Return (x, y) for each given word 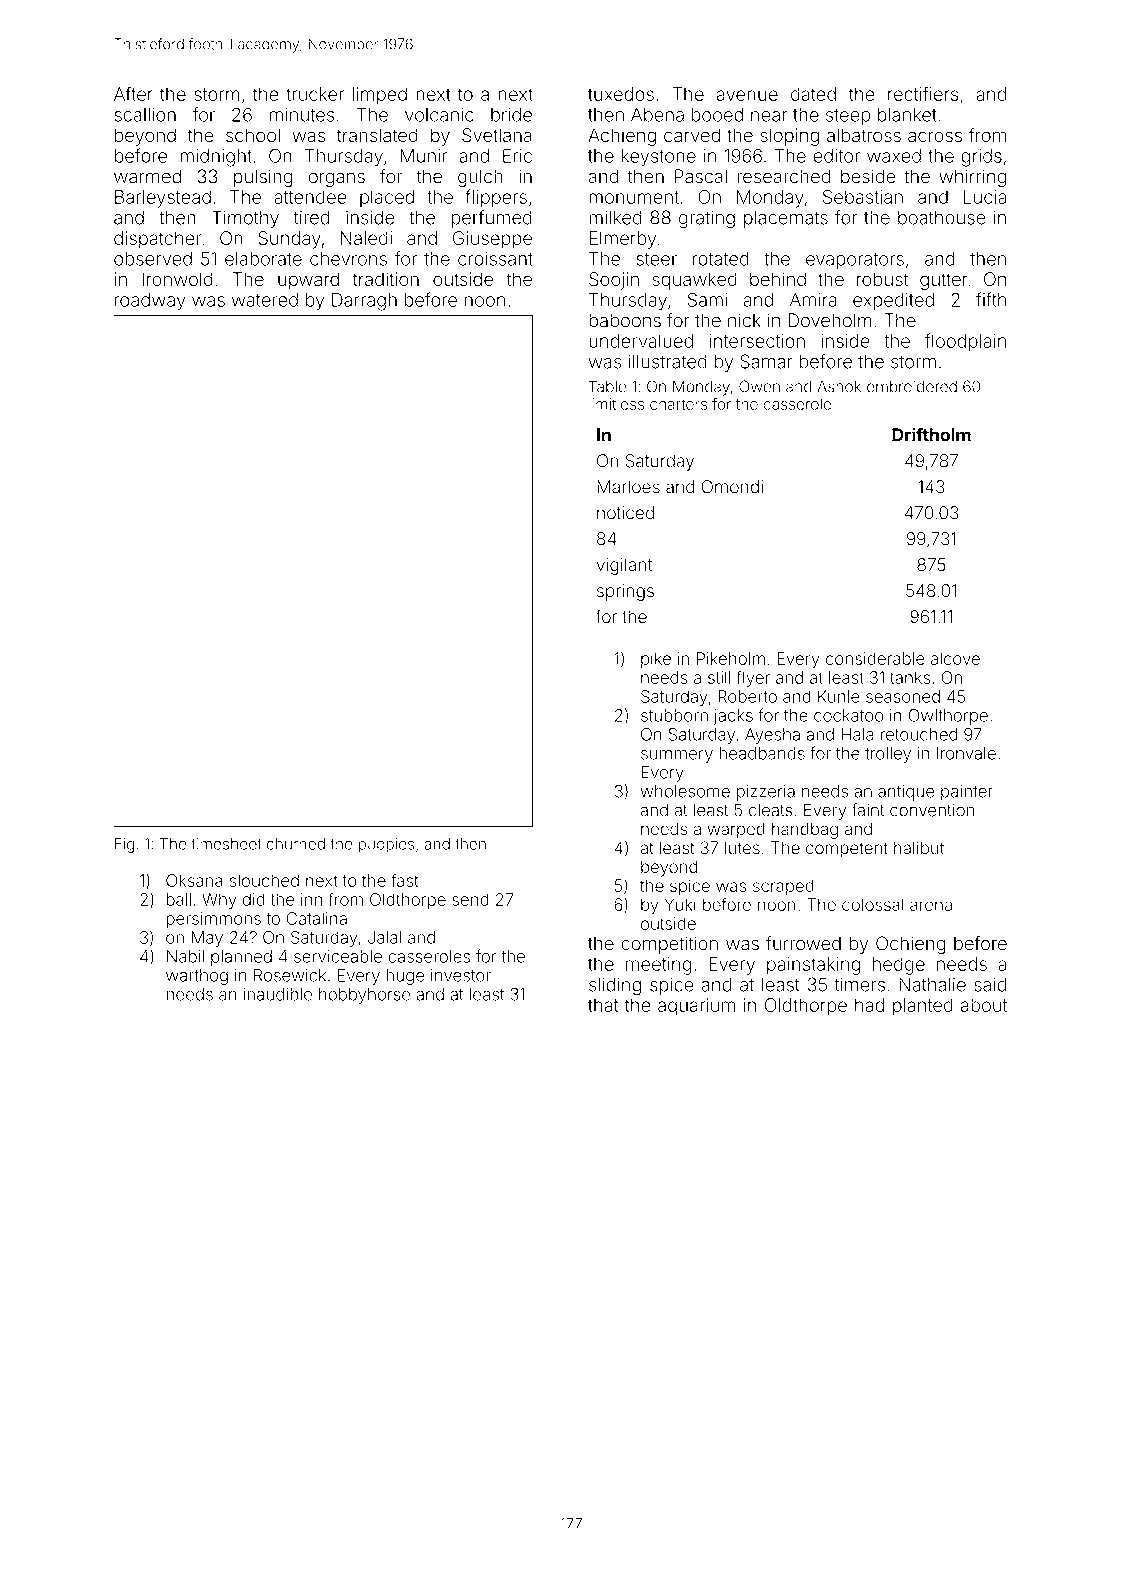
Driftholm (931, 434)
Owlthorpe (948, 717)
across (935, 137)
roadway (150, 302)
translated (377, 135)
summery (677, 756)
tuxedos (621, 94)
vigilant (624, 566)
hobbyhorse (364, 996)
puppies (386, 845)
